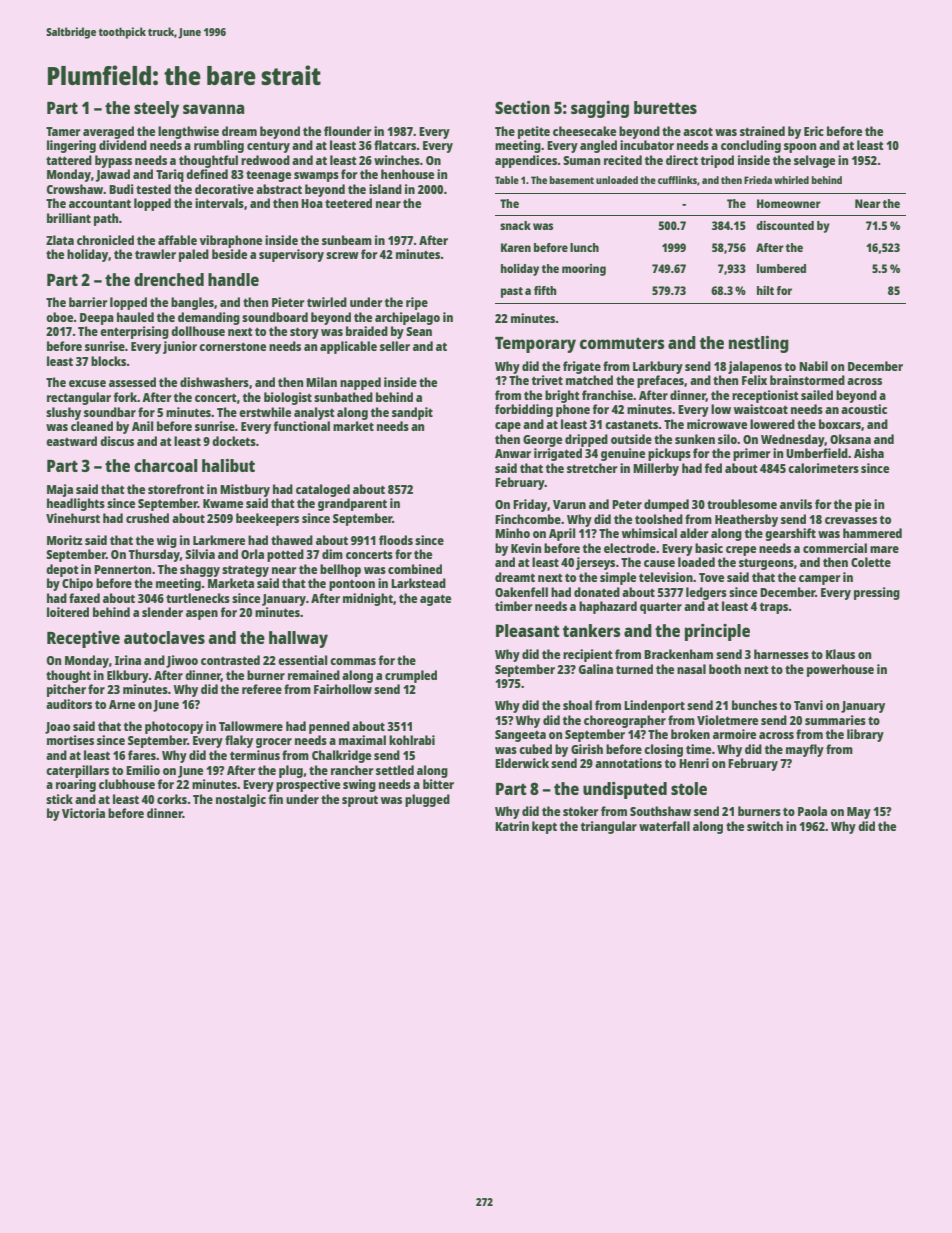  I want to click on Victoria, so click(83, 813).
